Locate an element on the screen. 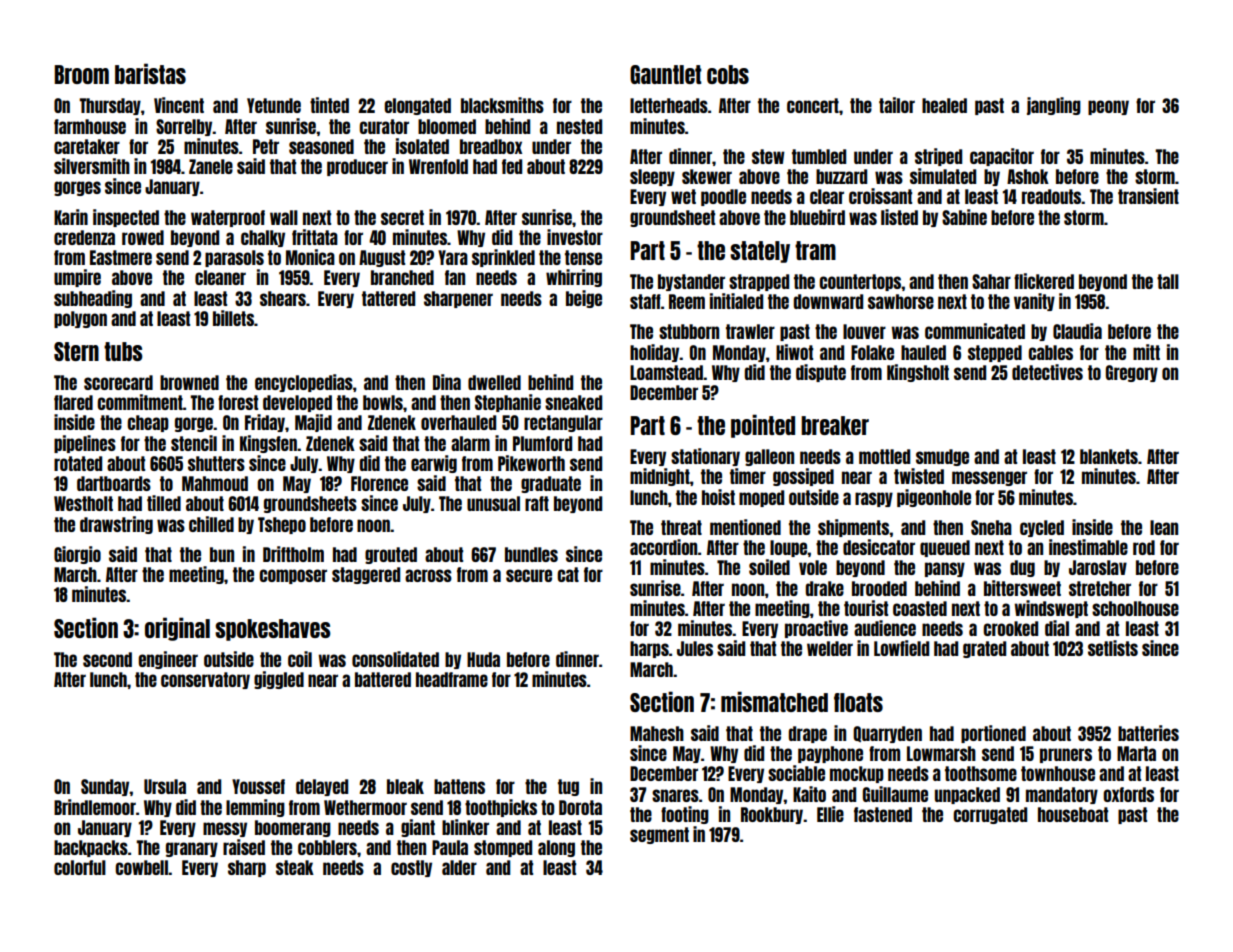 This screenshot has height=952, width=1233. stately is located at coordinates (760, 252).
